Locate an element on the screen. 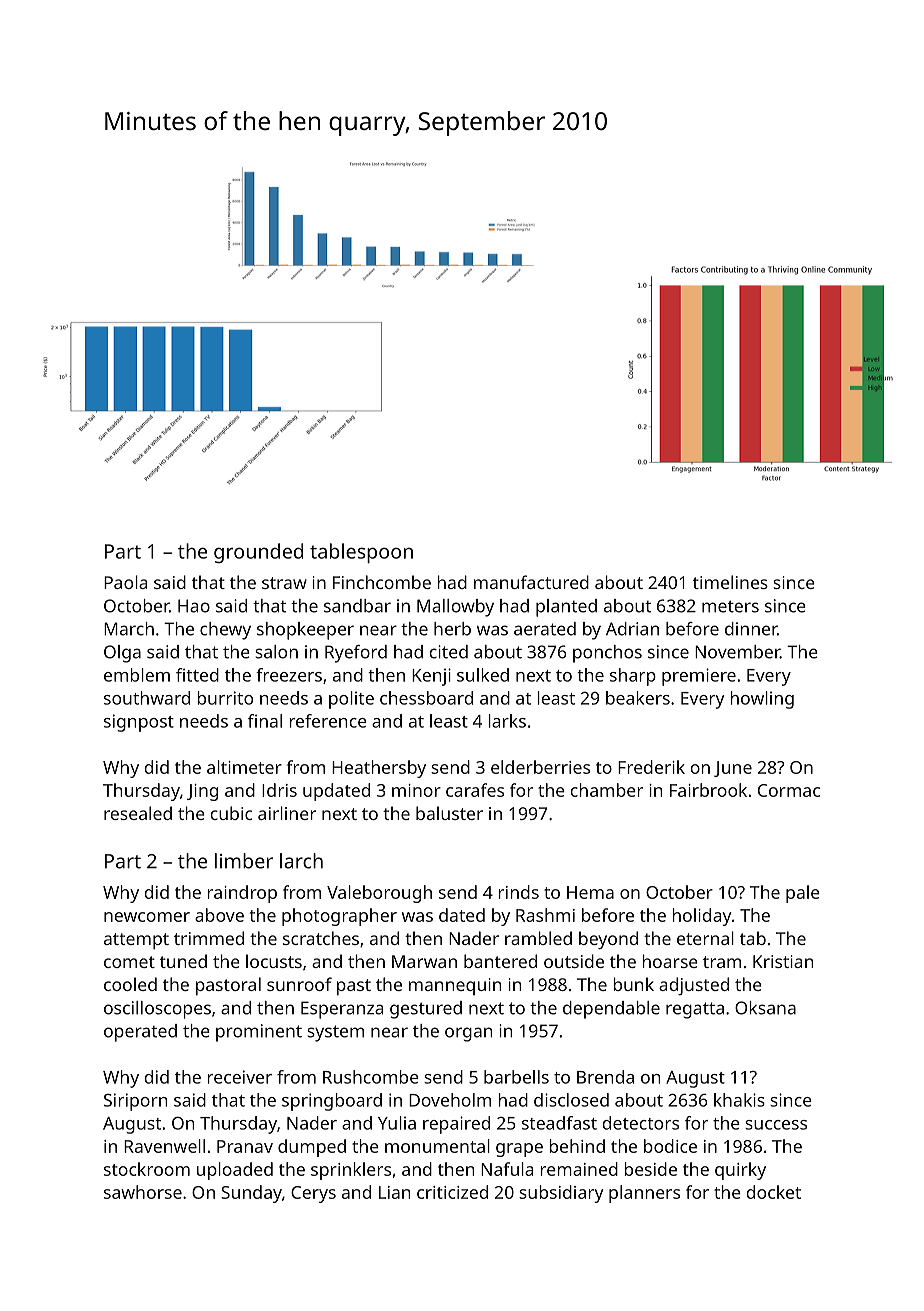 Image resolution: width=924 pixels, height=1311 pixels. Esperanza is located at coordinates (342, 1010).
